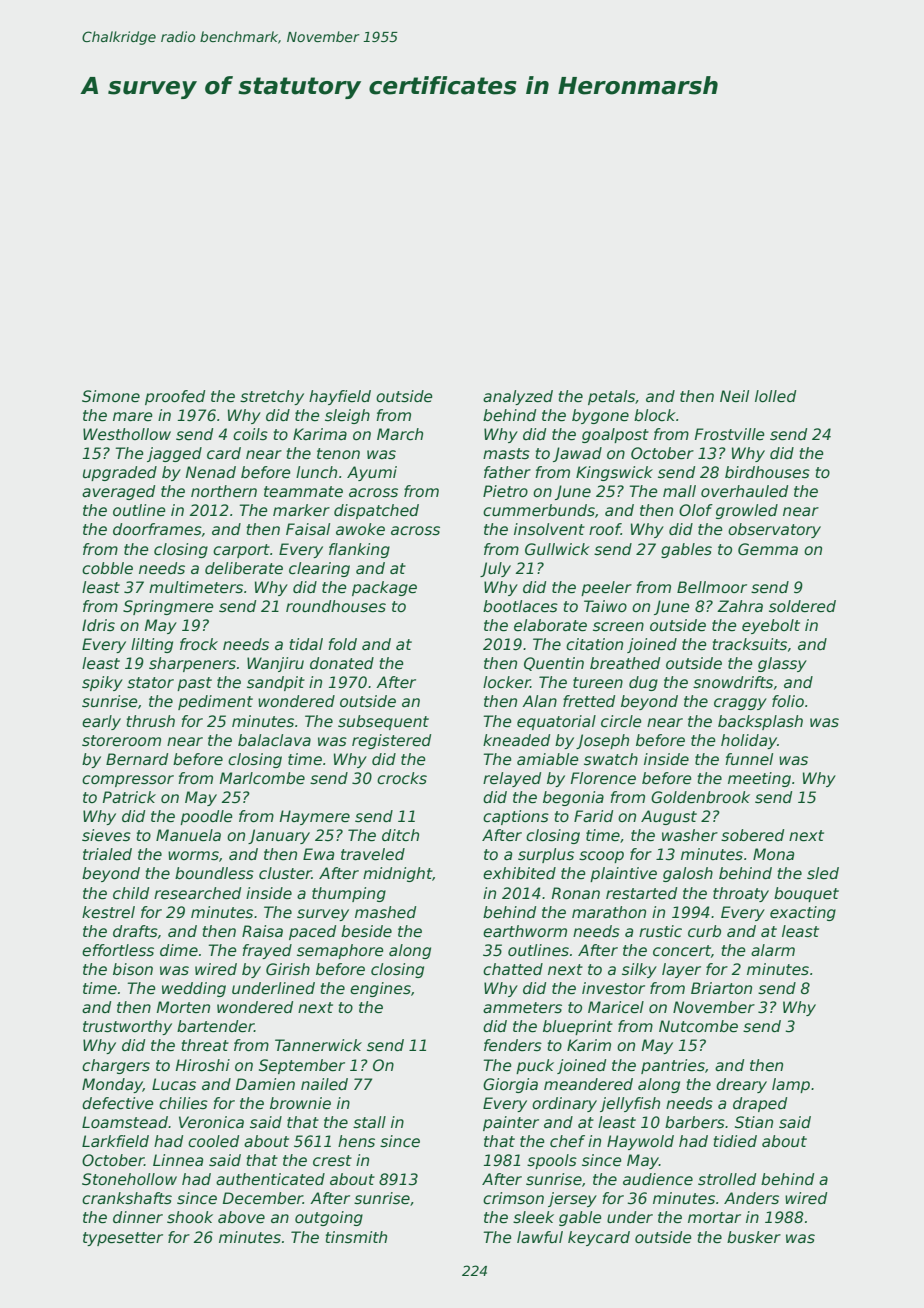 The height and width of the screenshot is (1308, 924). I want to click on Nenad, so click(211, 472).
